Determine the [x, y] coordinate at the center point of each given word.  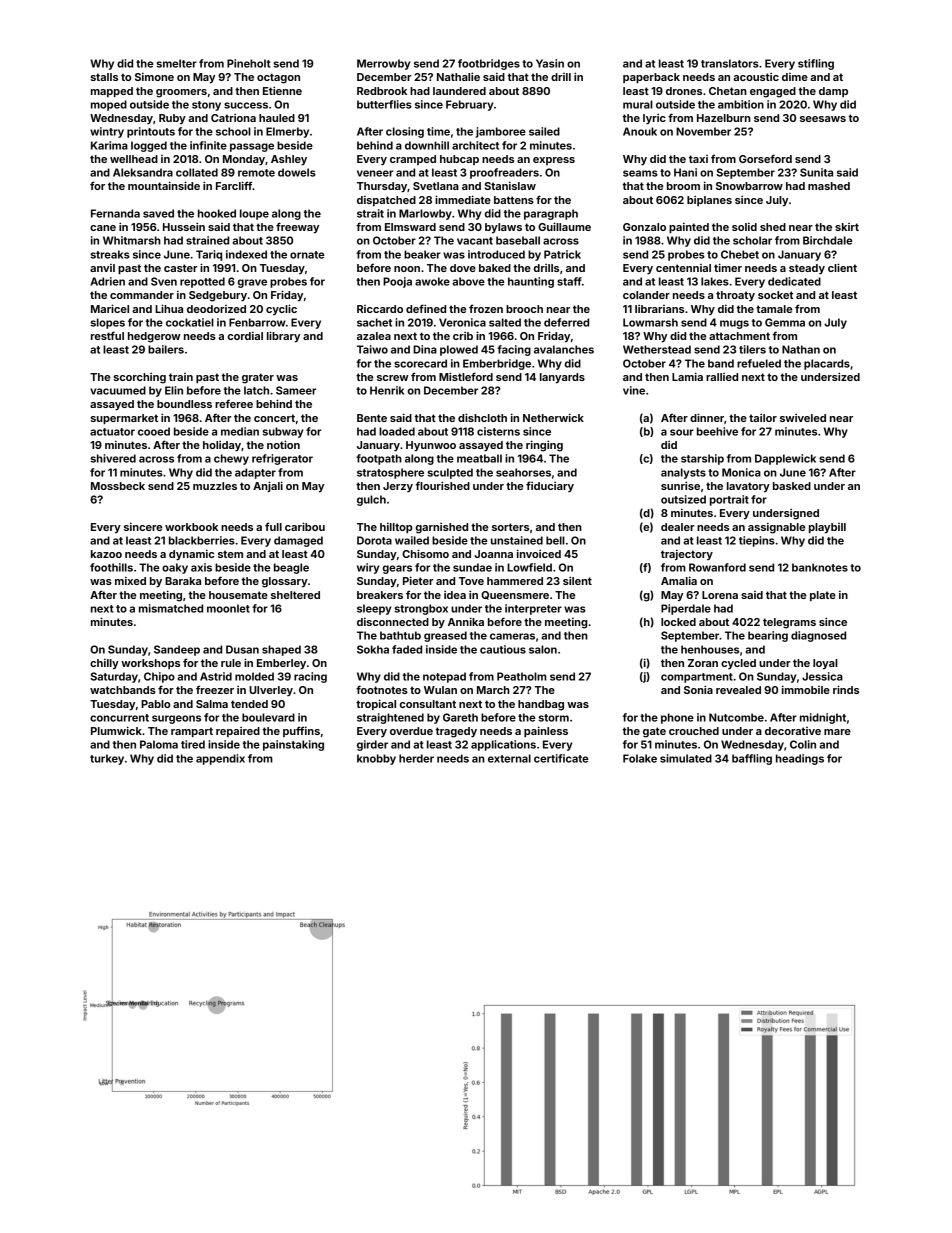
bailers [166, 349]
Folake [640, 758]
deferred [566, 322]
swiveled [803, 418]
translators [730, 63]
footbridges [489, 64]
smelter [177, 63]
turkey [107, 759]
